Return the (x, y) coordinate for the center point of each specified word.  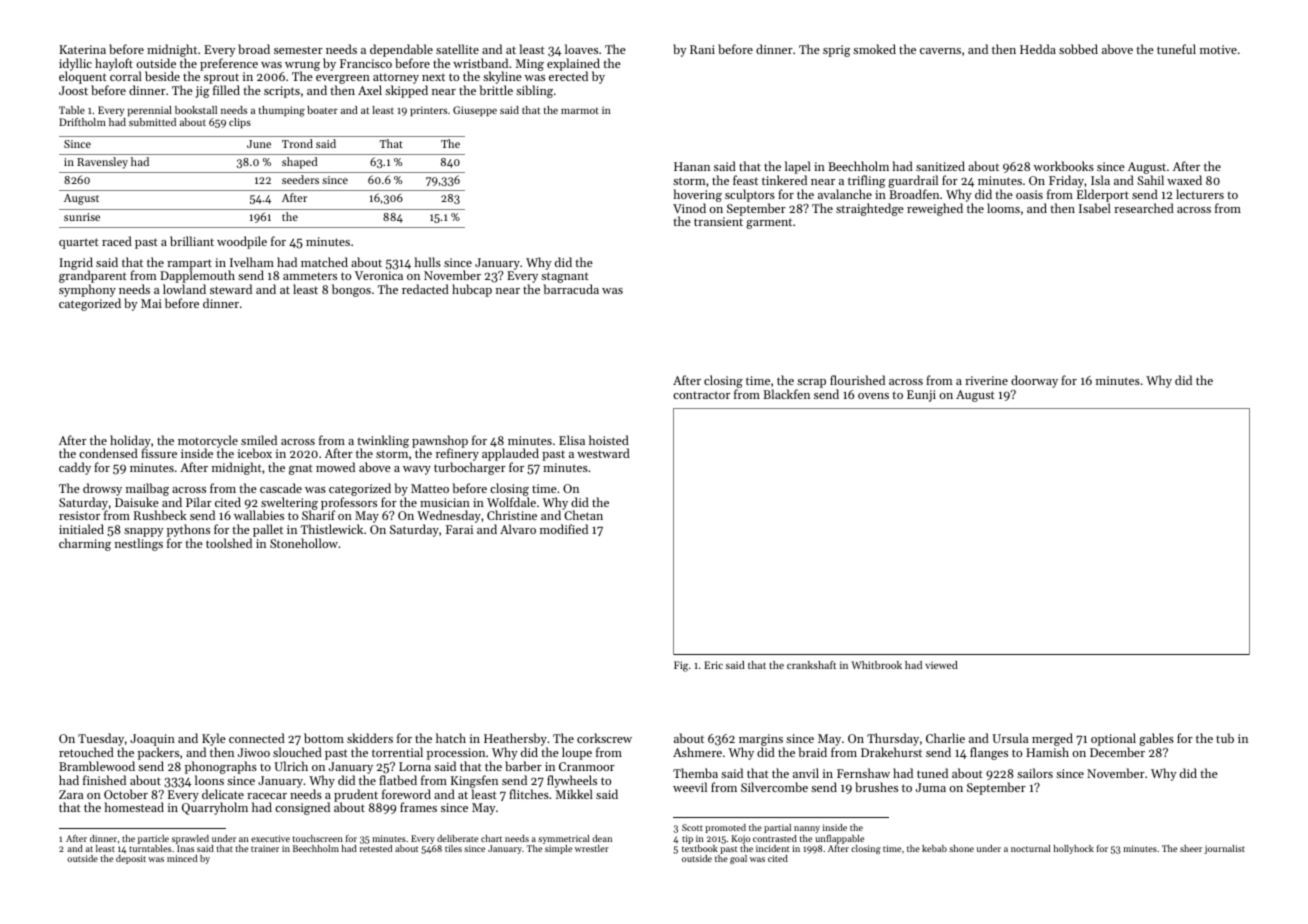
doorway (1034, 381)
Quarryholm (215, 809)
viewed (941, 665)
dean (602, 838)
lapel (798, 167)
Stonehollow (304, 543)
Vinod (689, 208)
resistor (79, 515)
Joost (73, 90)
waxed (1184, 180)
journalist (1224, 849)
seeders (300, 179)
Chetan (583, 515)
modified (564, 529)
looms (1003, 208)
